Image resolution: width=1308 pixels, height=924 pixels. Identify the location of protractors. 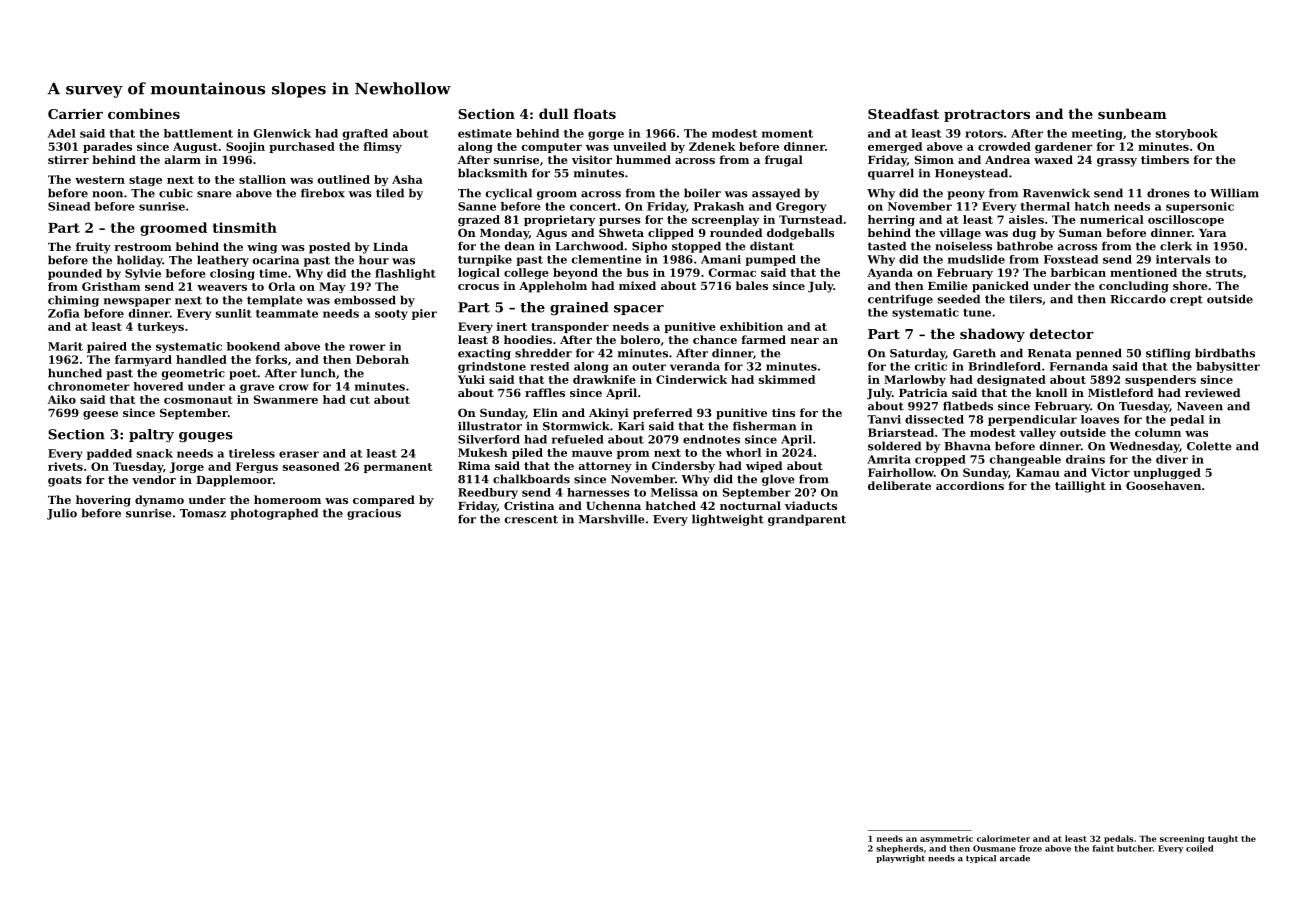
(987, 115).
